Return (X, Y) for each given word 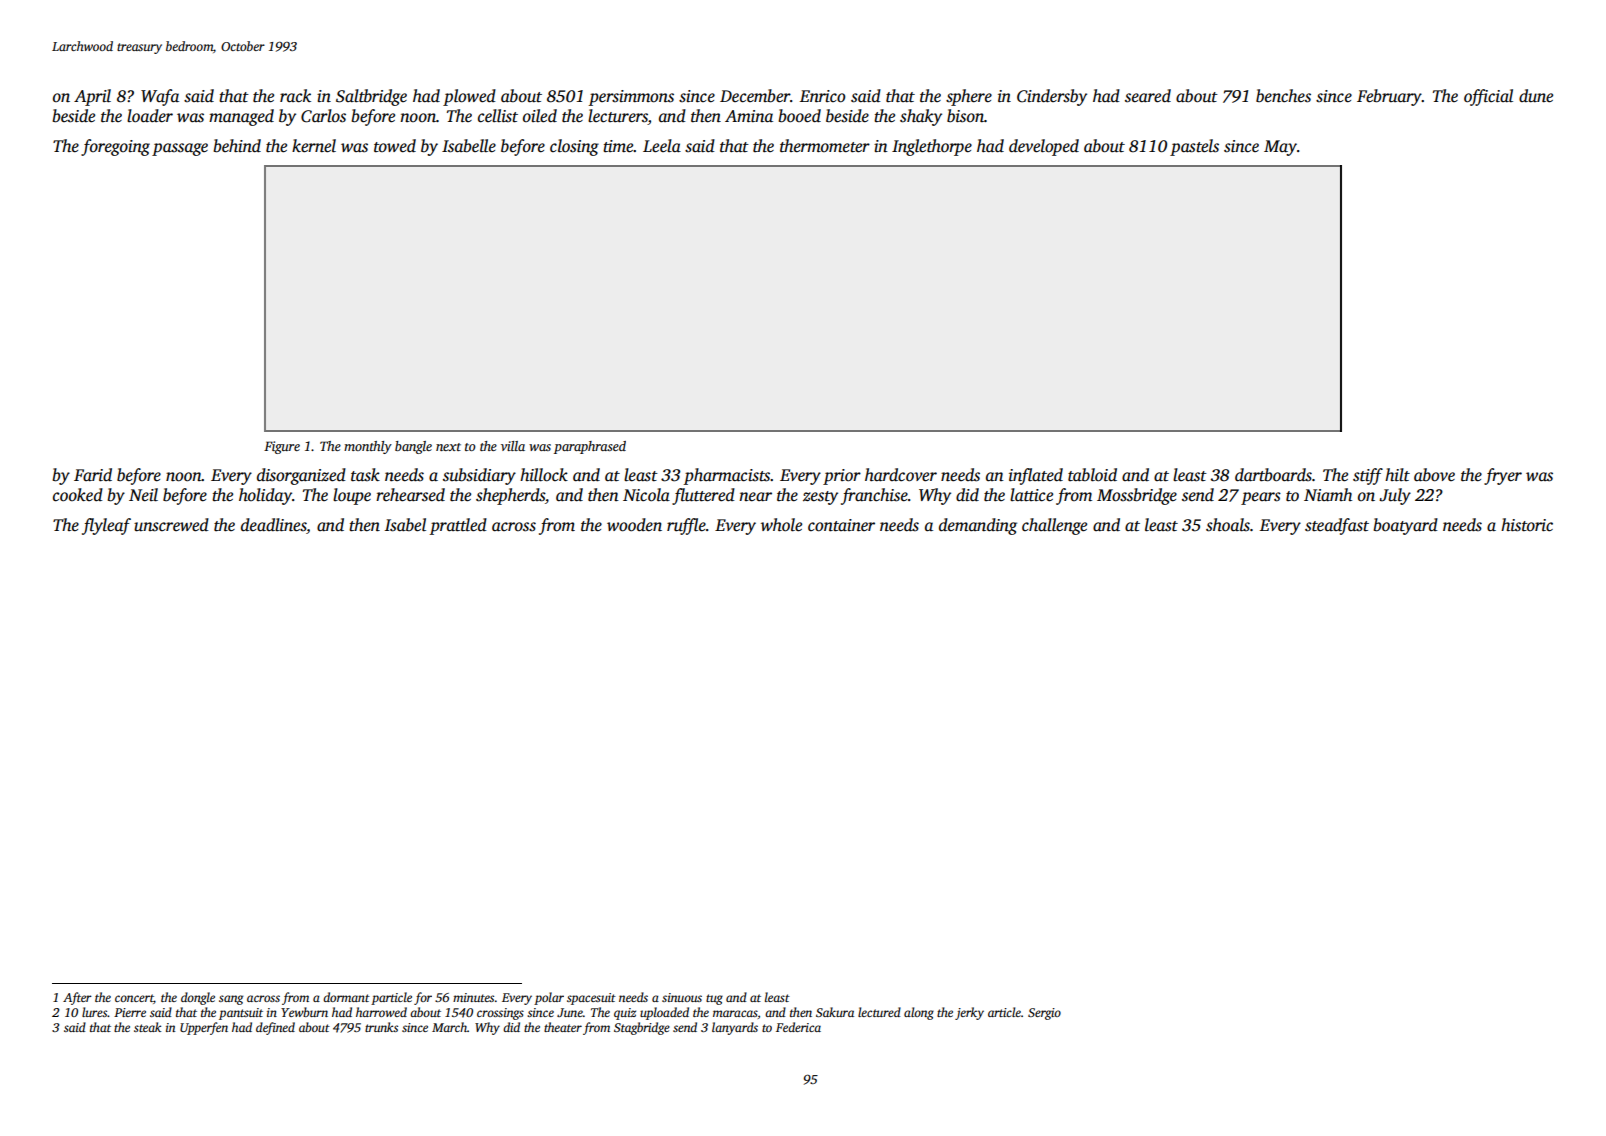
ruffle (686, 526)
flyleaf (106, 526)
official (1488, 97)
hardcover (901, 475)
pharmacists (727, 476)
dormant (346, 997)
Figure (282, 447)
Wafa (160, 97)
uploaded (664, 1013)
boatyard (1405, 526)
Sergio (1044, 1014)
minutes (473, 997)
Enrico (822, 96)
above (1434, 475)
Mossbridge (1137, 496)
